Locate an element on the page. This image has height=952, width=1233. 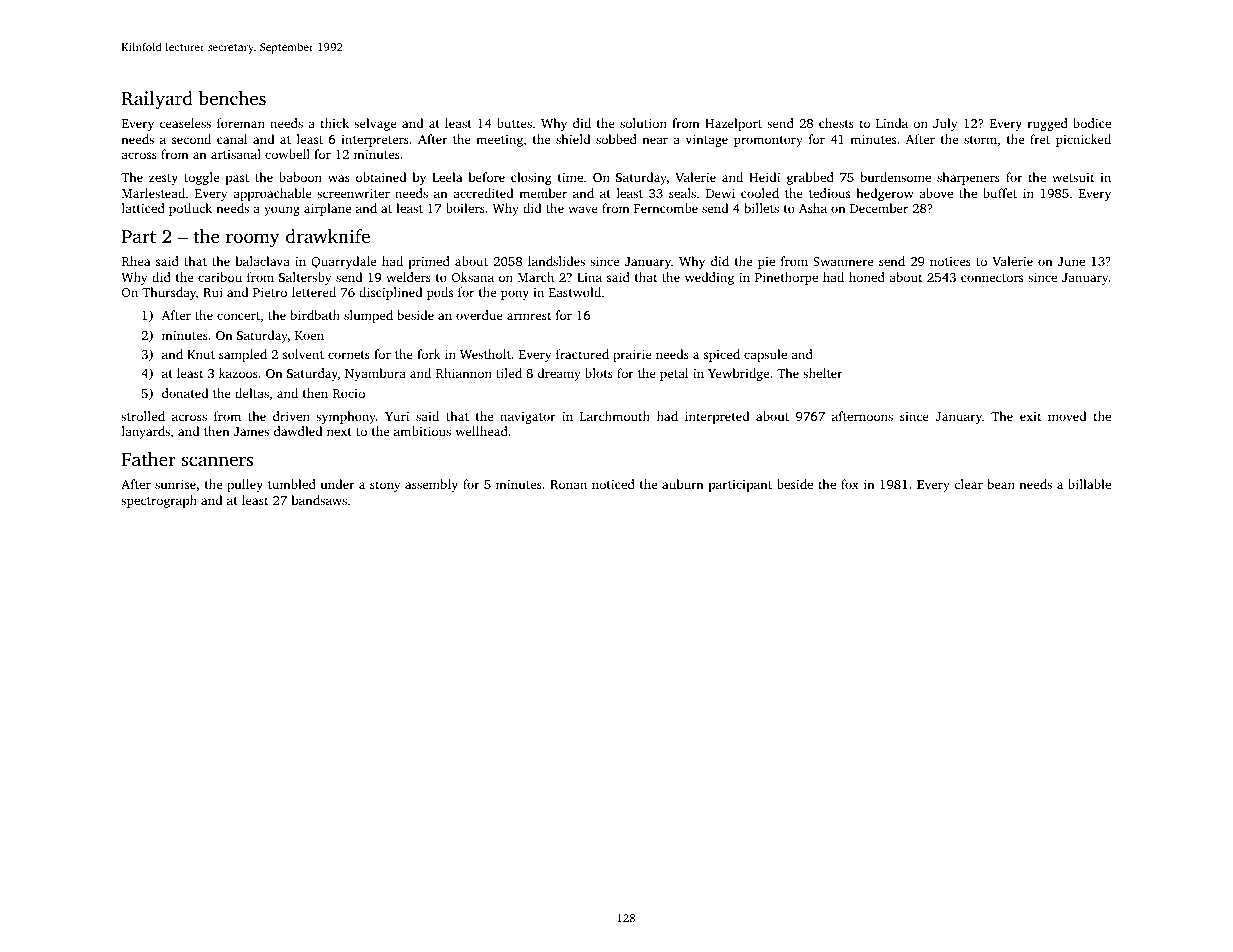
welders is located at coordinates (408, 277).
